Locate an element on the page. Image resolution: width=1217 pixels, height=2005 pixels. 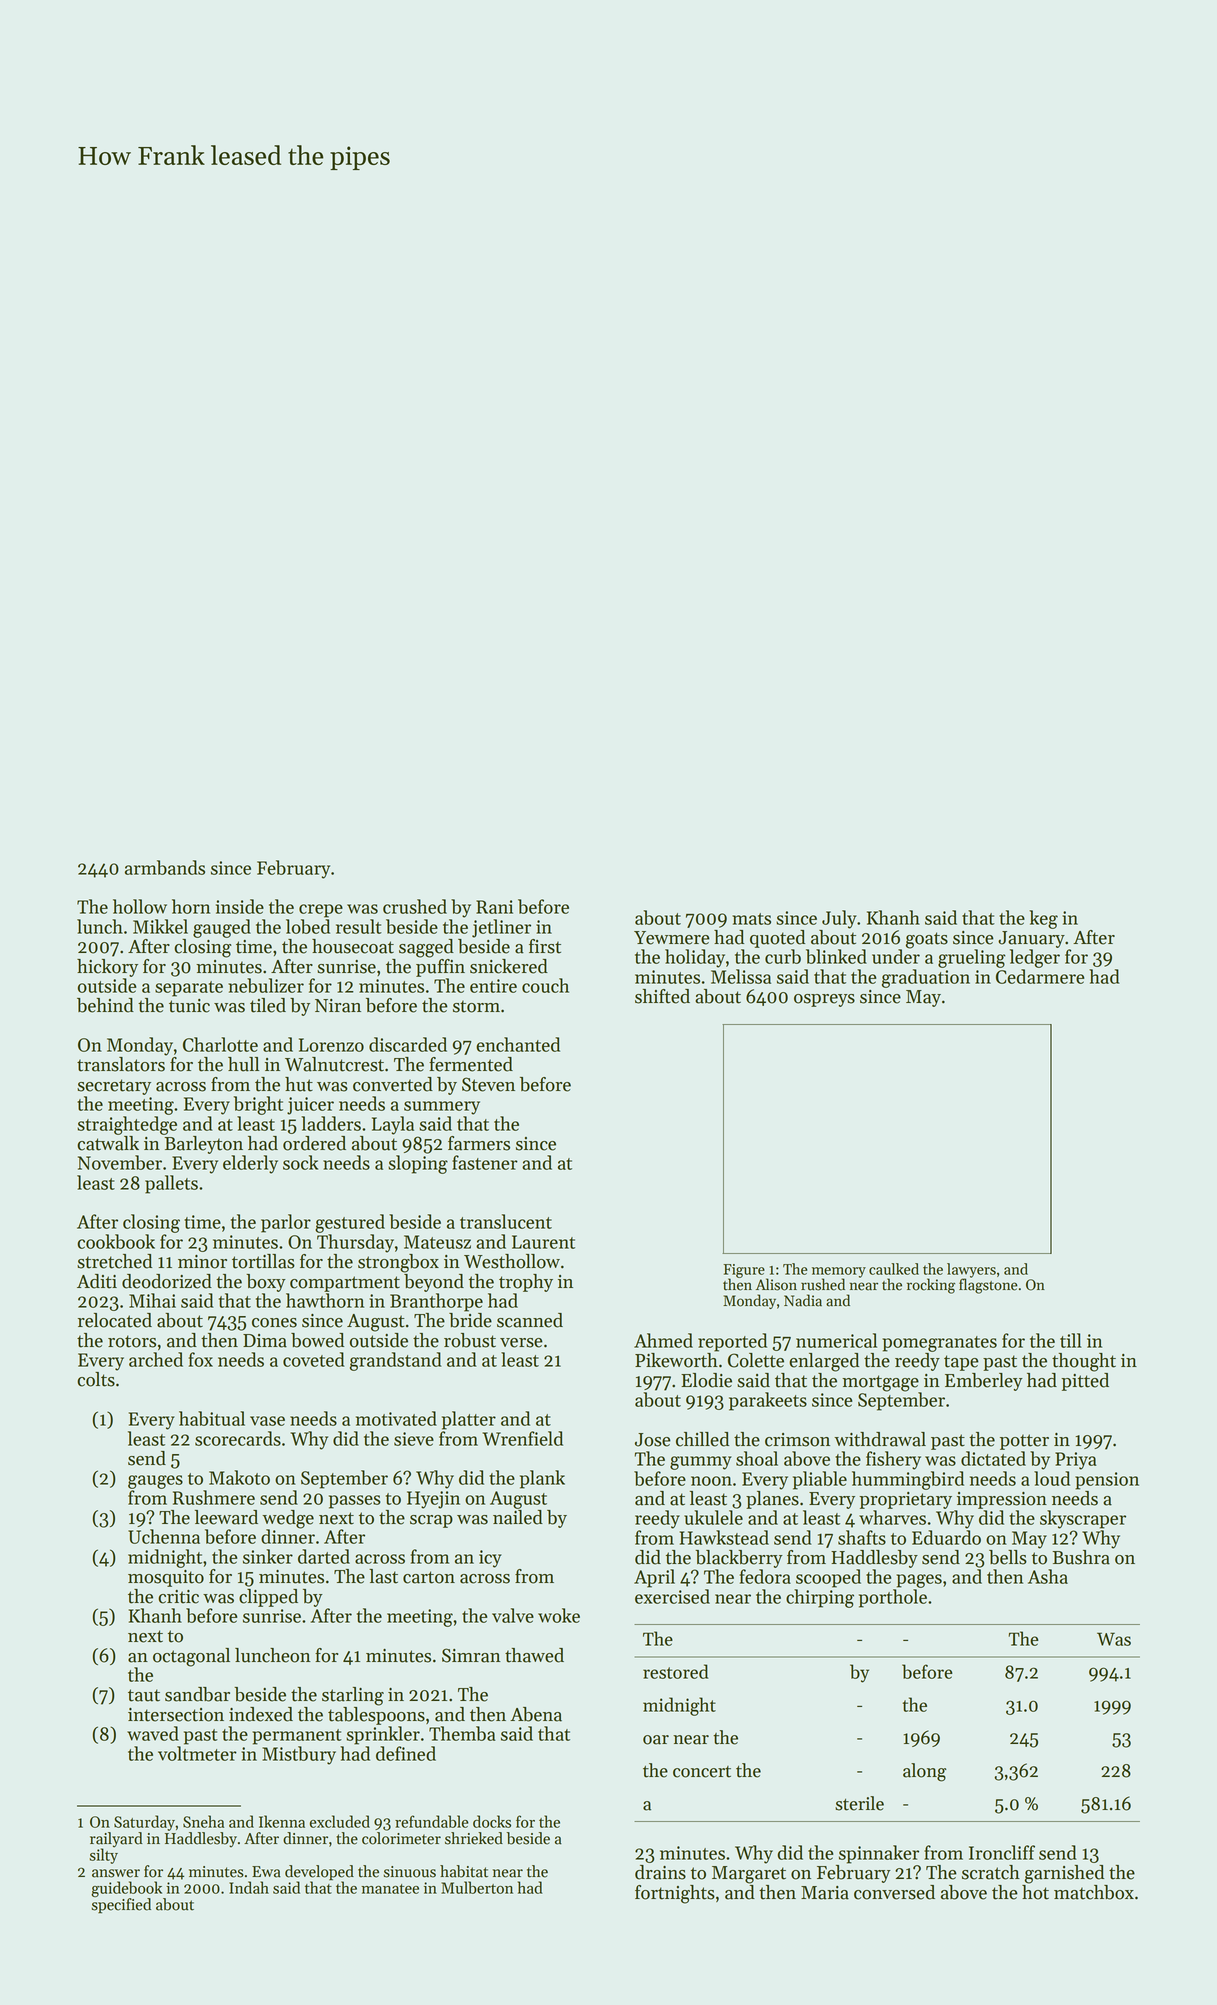
mosquito is located at coordinates (166, 1578).
